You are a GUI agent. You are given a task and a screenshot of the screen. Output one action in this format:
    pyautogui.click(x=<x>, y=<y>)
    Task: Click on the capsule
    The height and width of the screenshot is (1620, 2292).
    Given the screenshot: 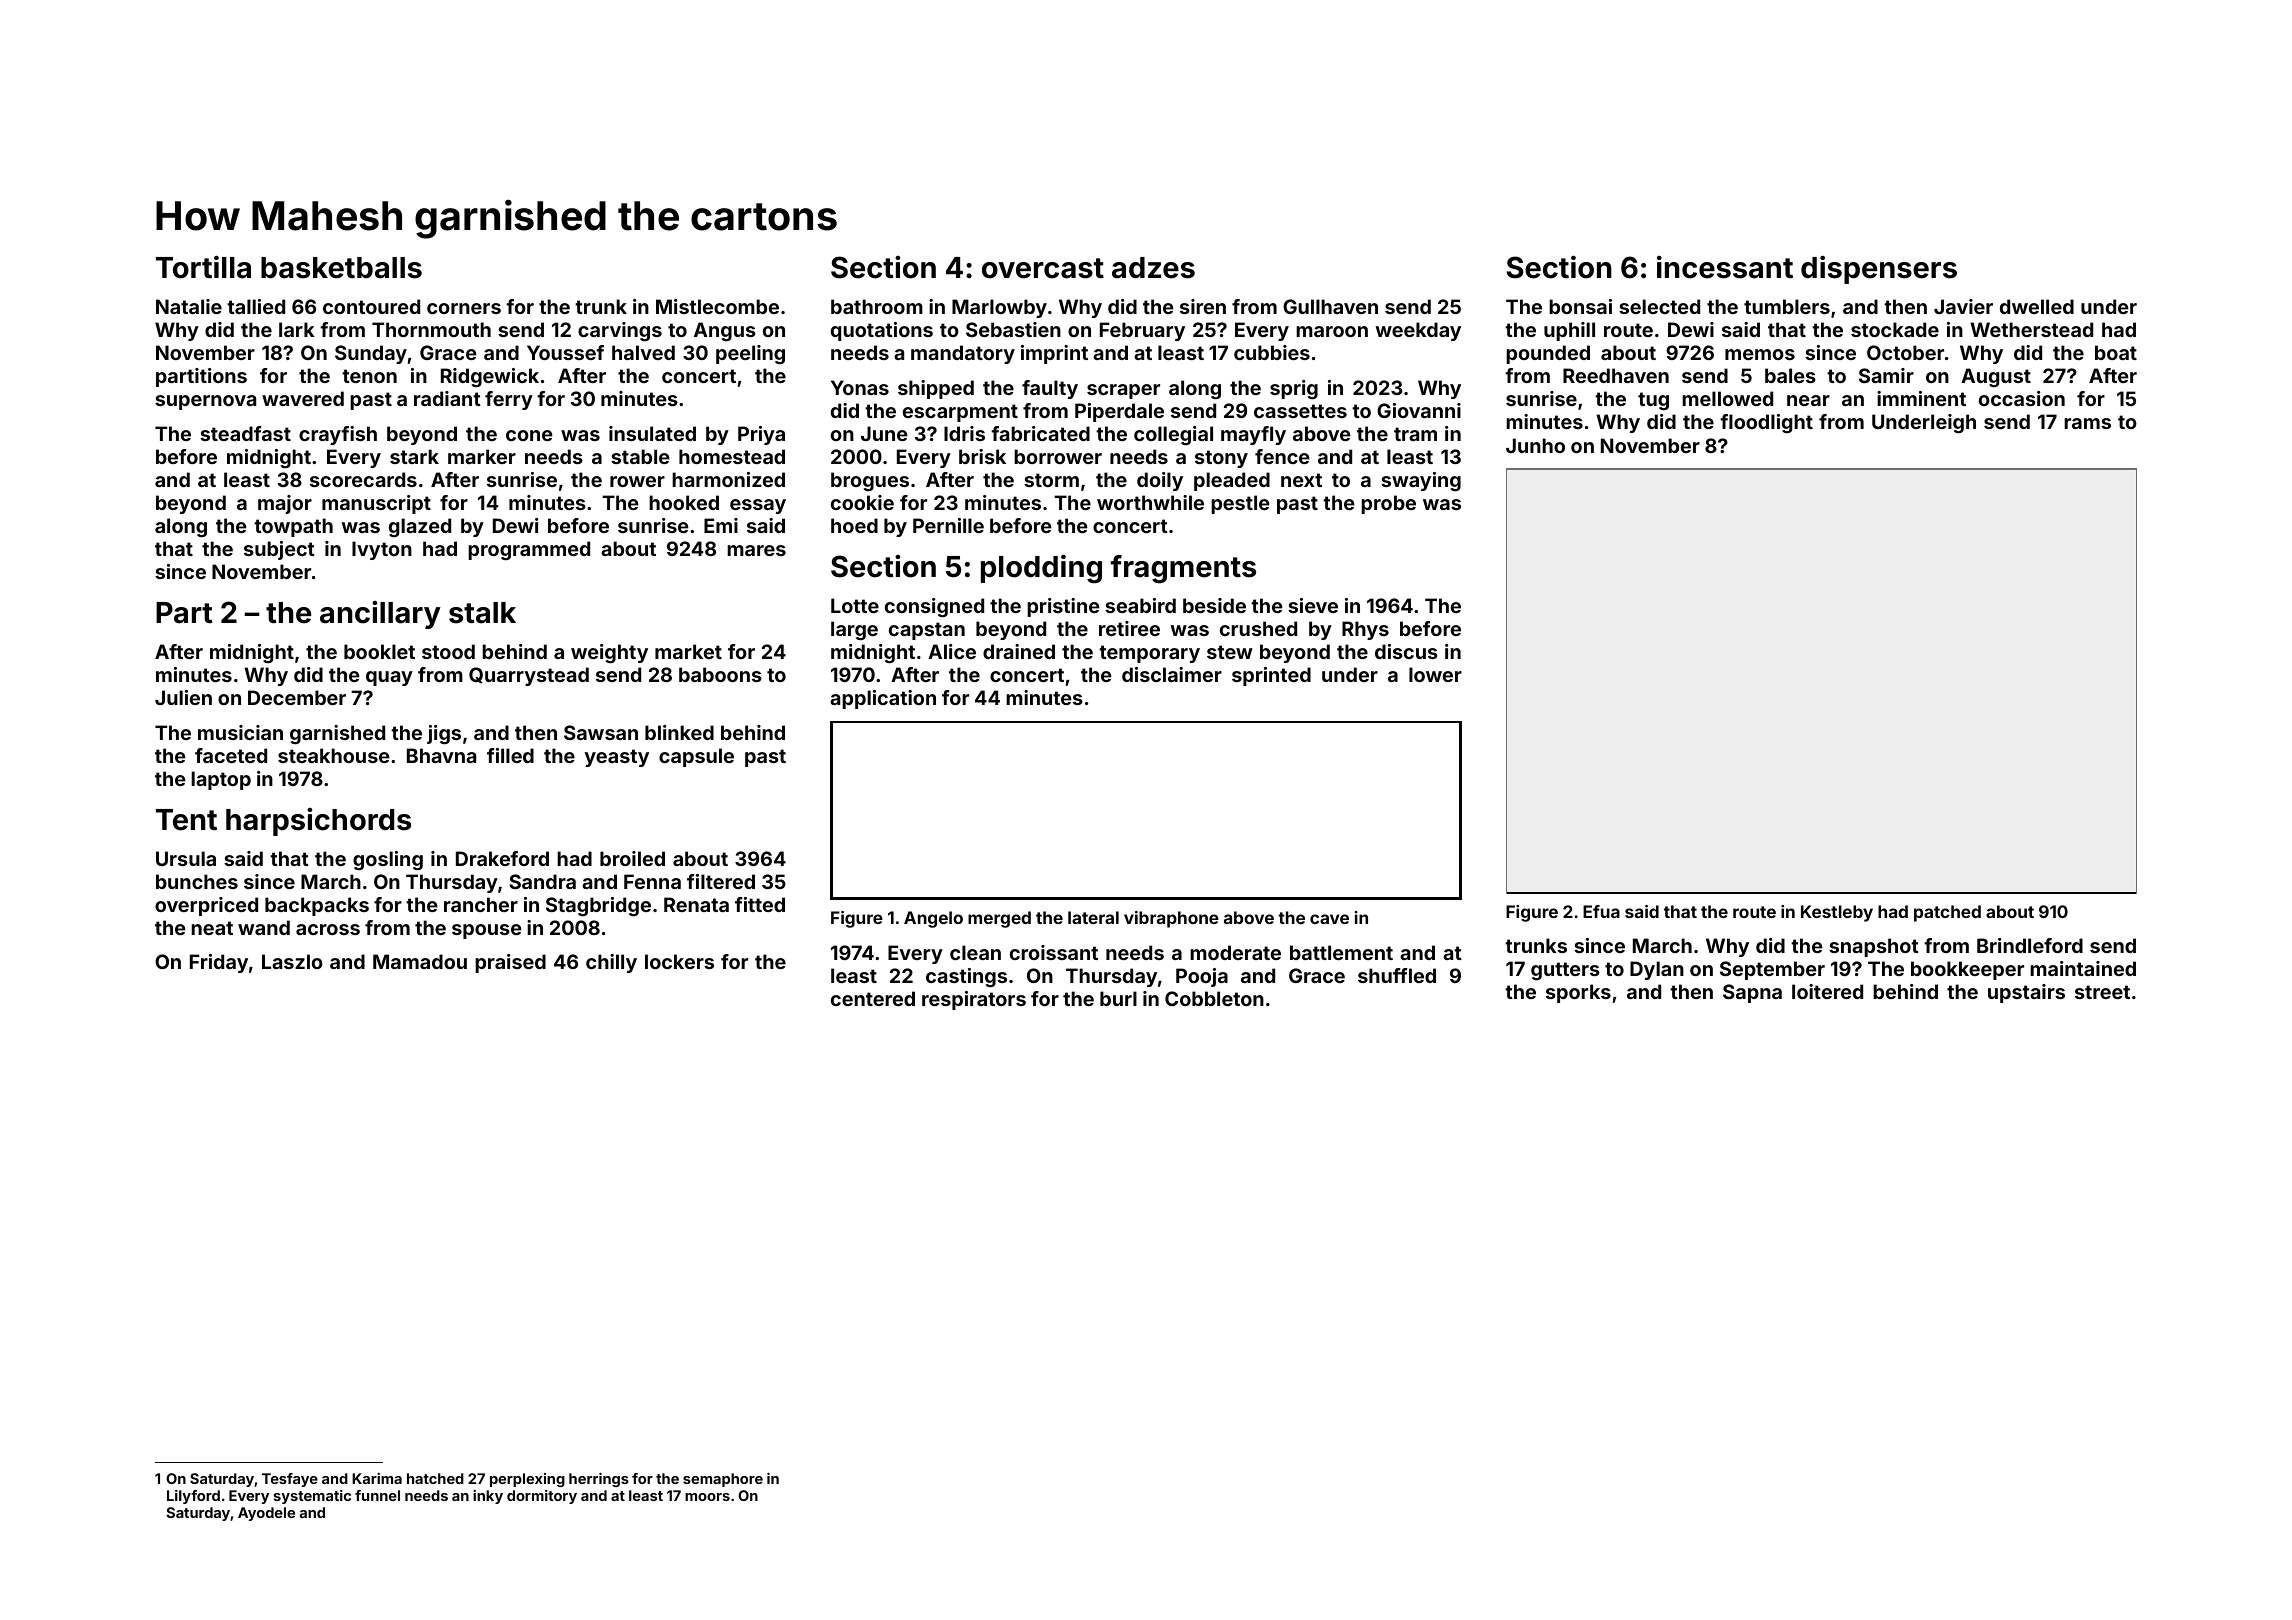 What is the action you would take?
    pyautogui.click(x=696, y=757)
